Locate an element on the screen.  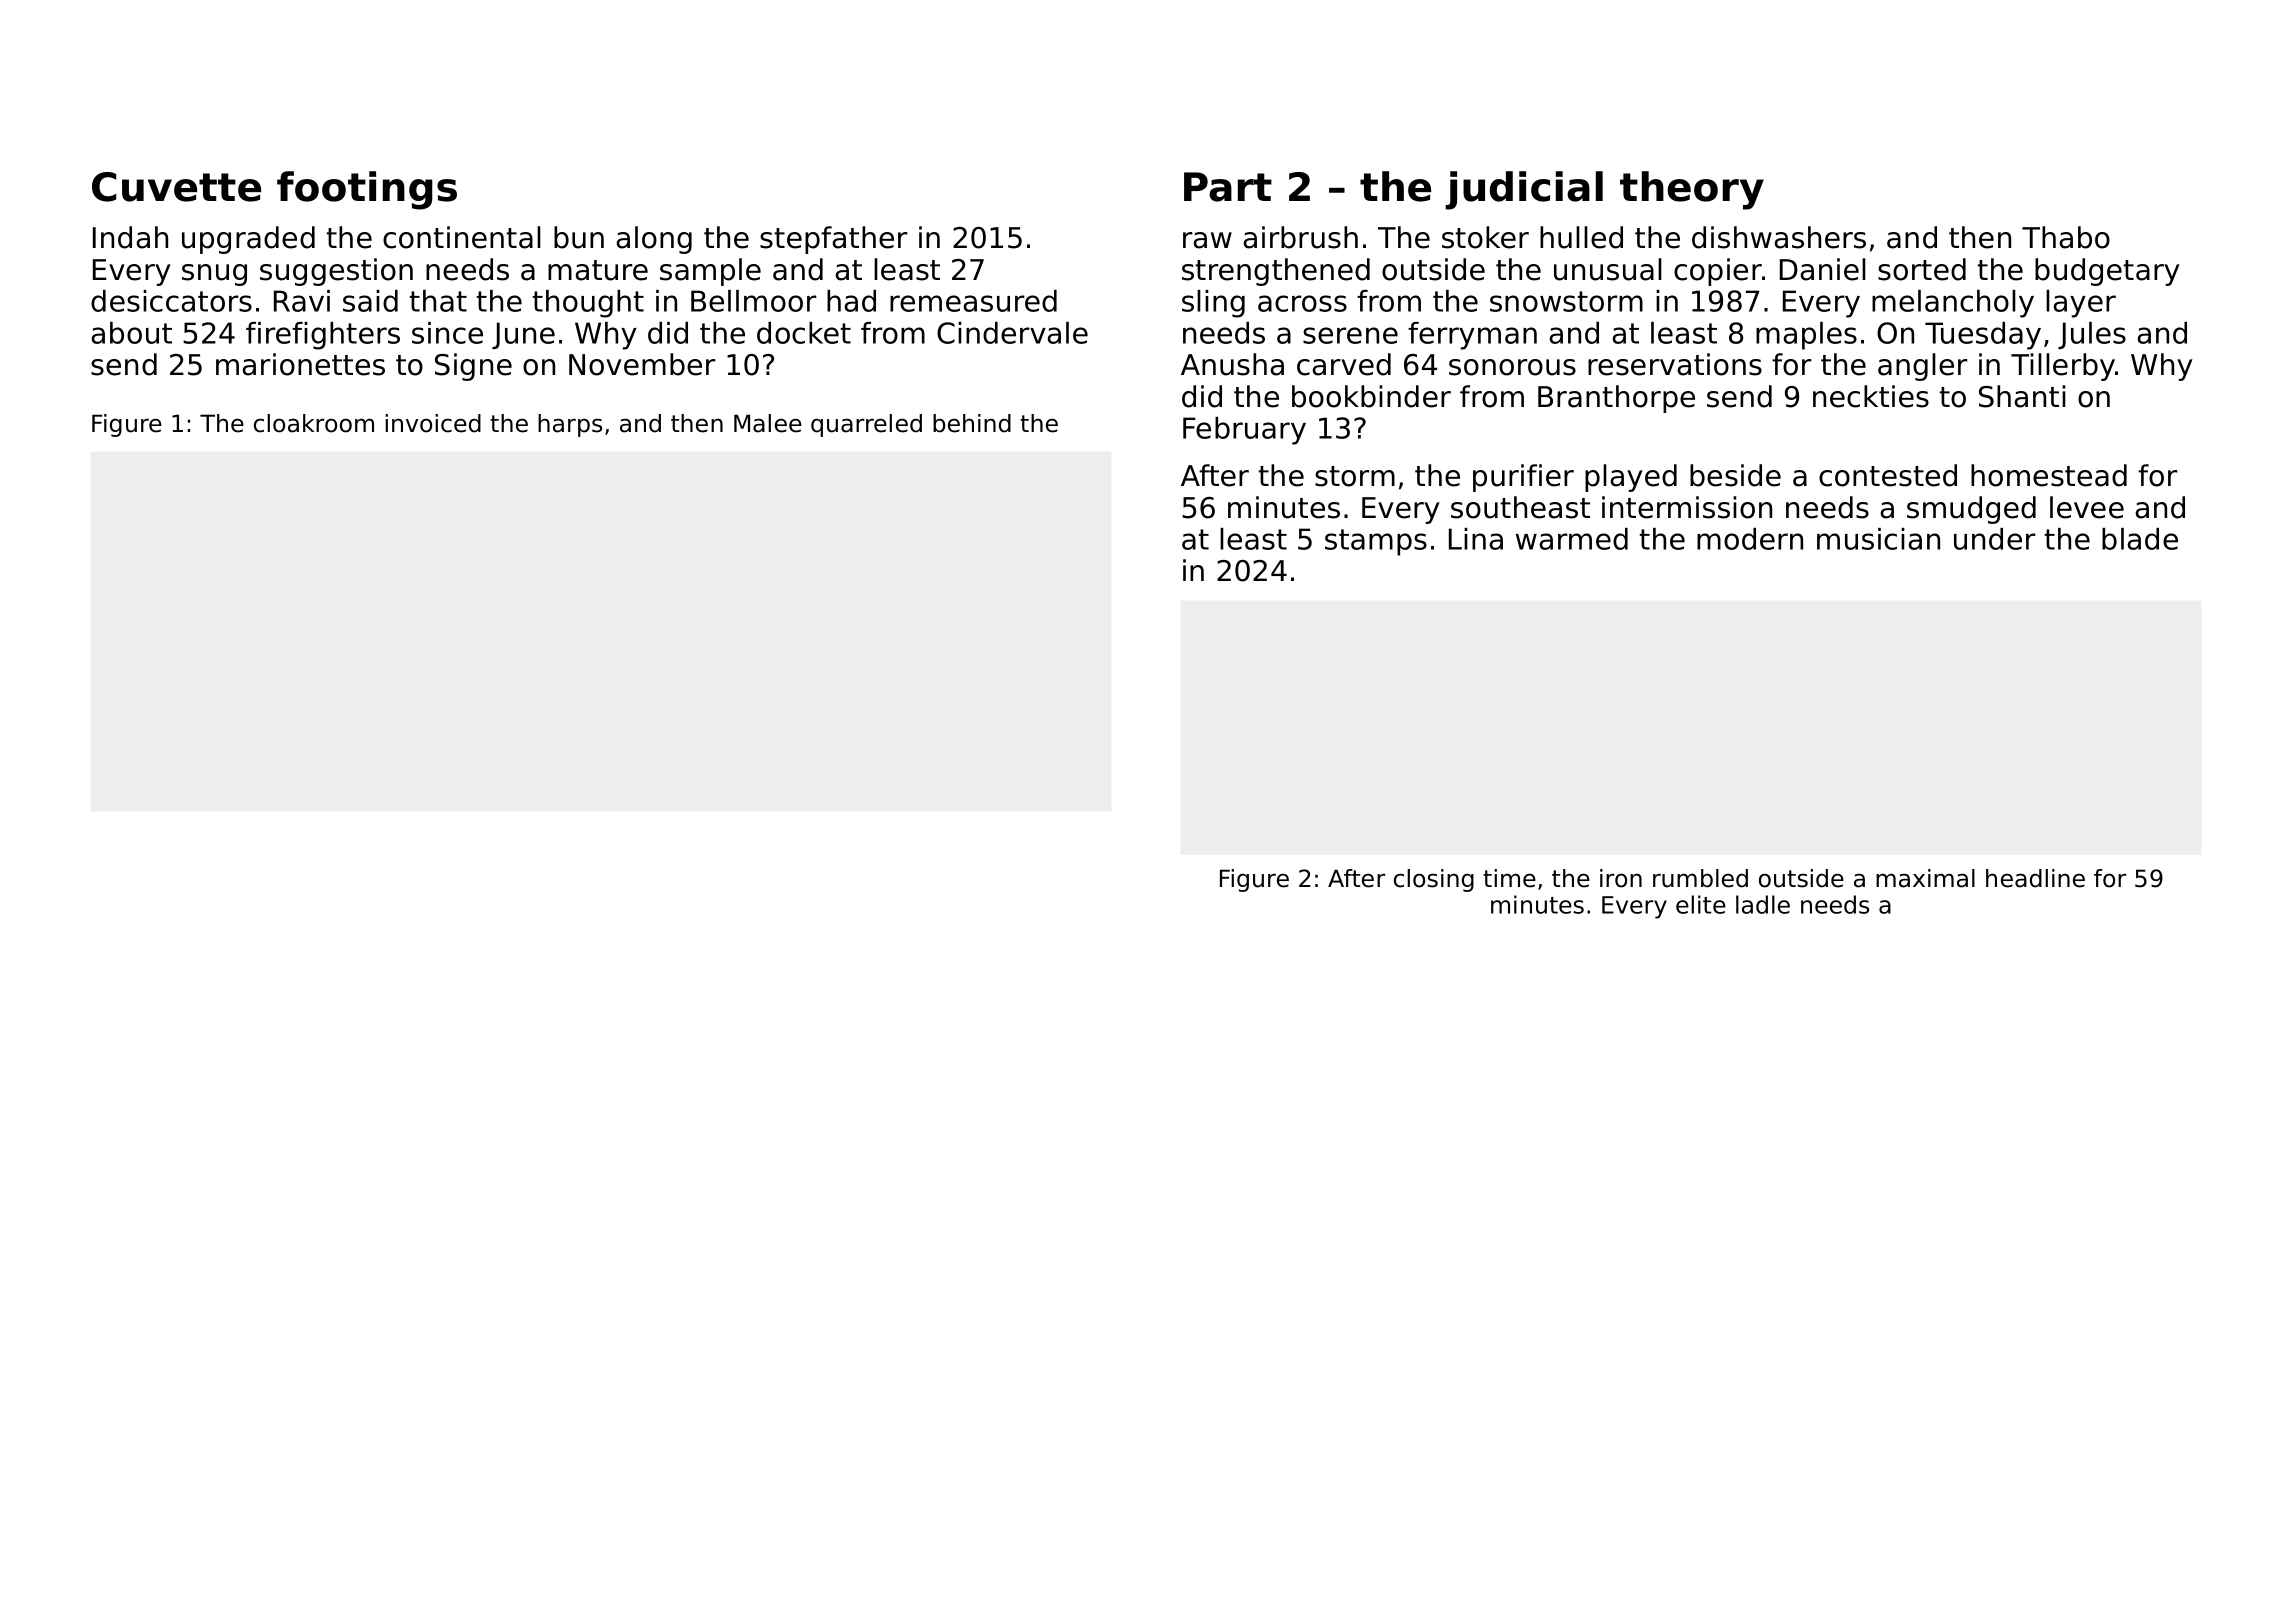
stamps is located at coordinates (1376, 542).
